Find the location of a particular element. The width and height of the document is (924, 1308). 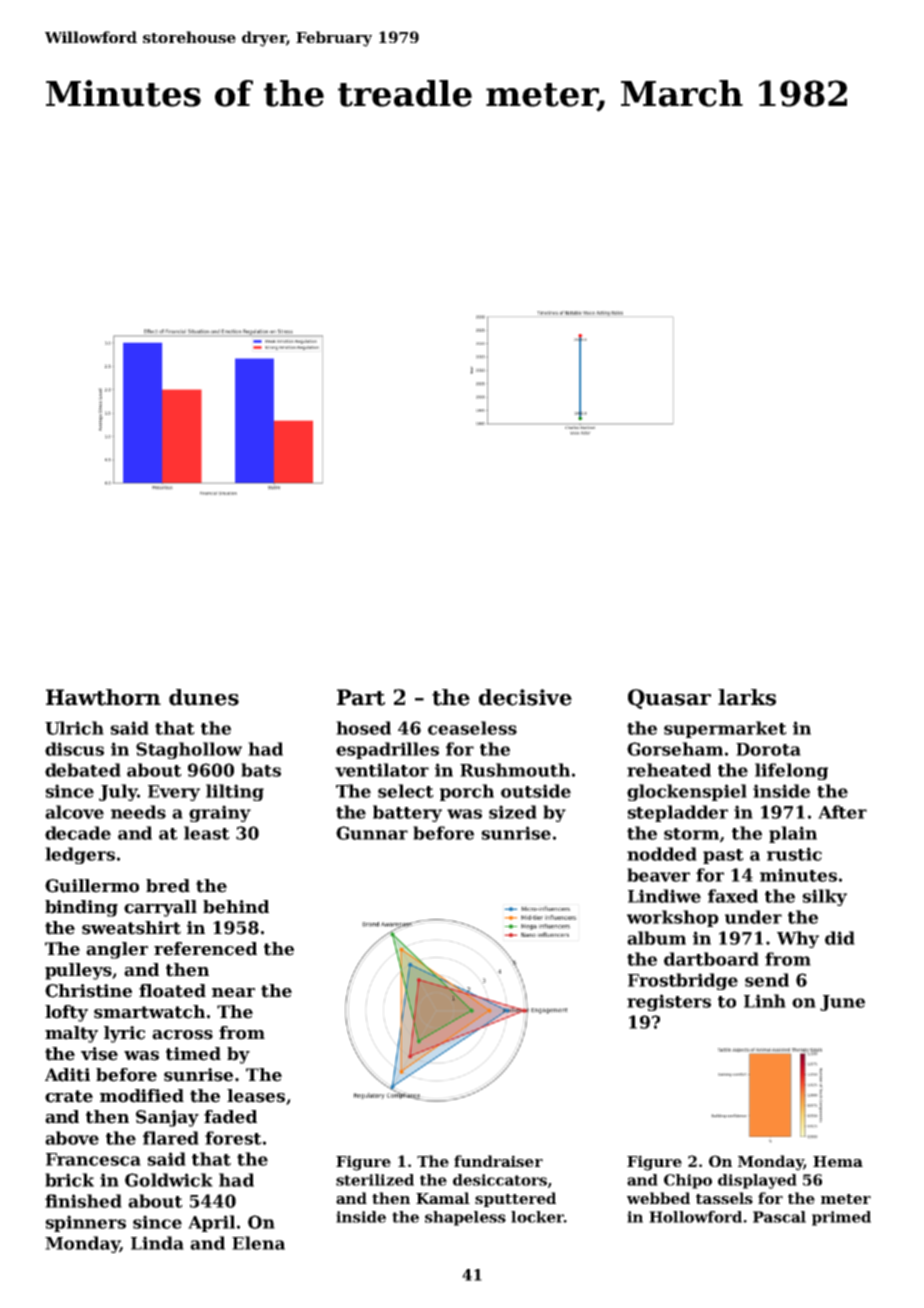

Quasar is located at coordinates (669, 699).
